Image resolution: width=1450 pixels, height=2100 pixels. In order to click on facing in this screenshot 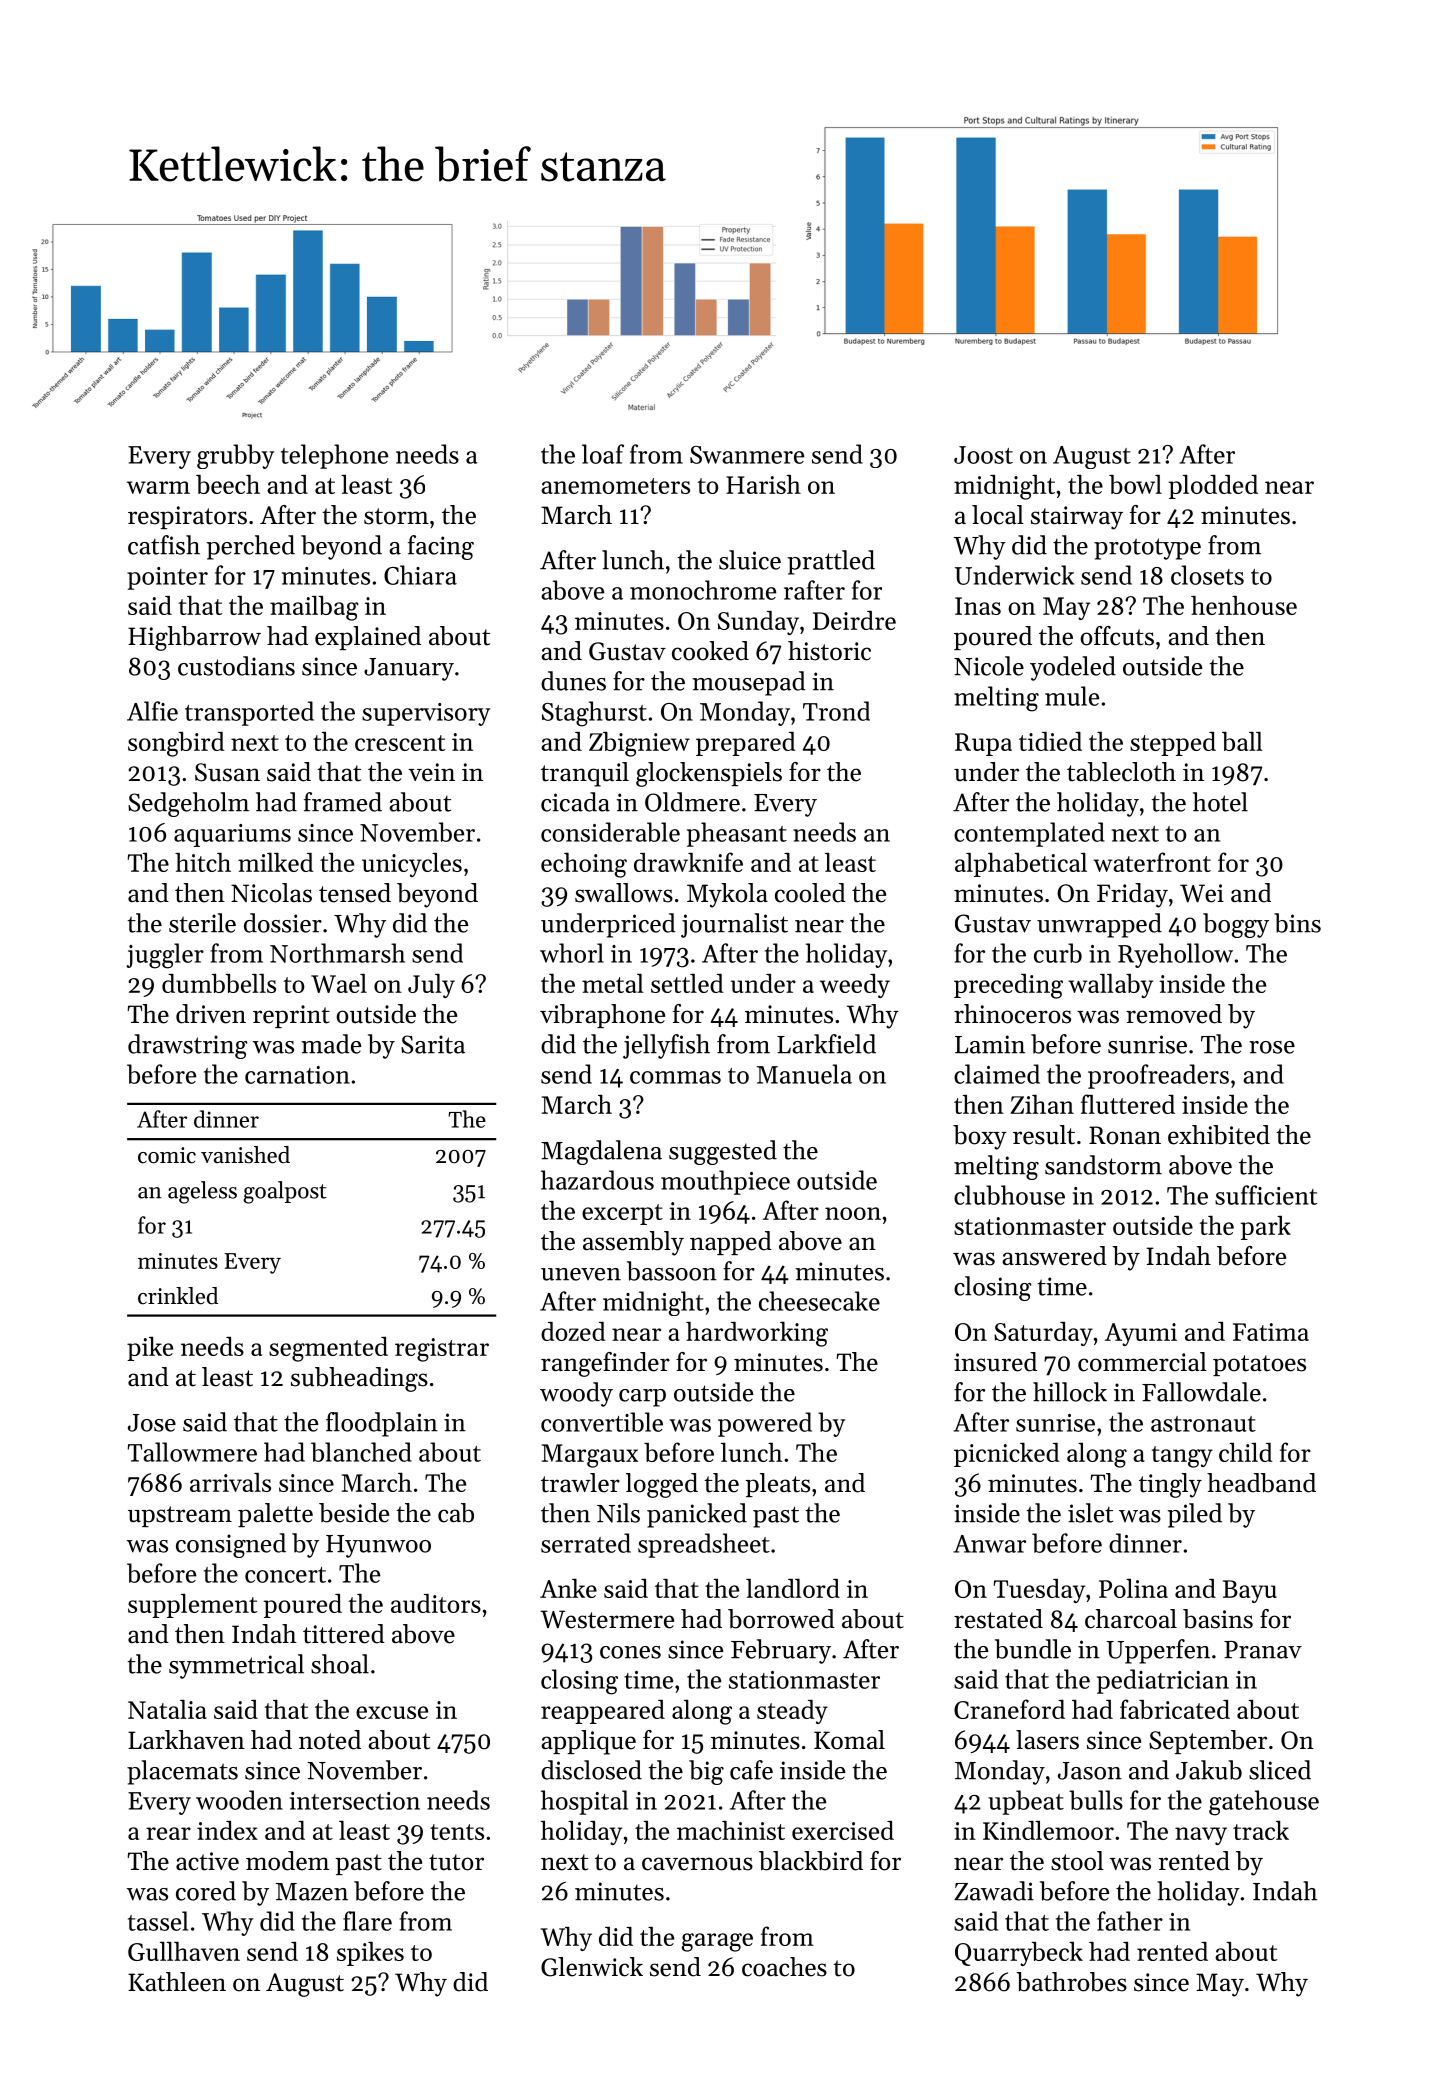, I will do `click(441, 547)`.
